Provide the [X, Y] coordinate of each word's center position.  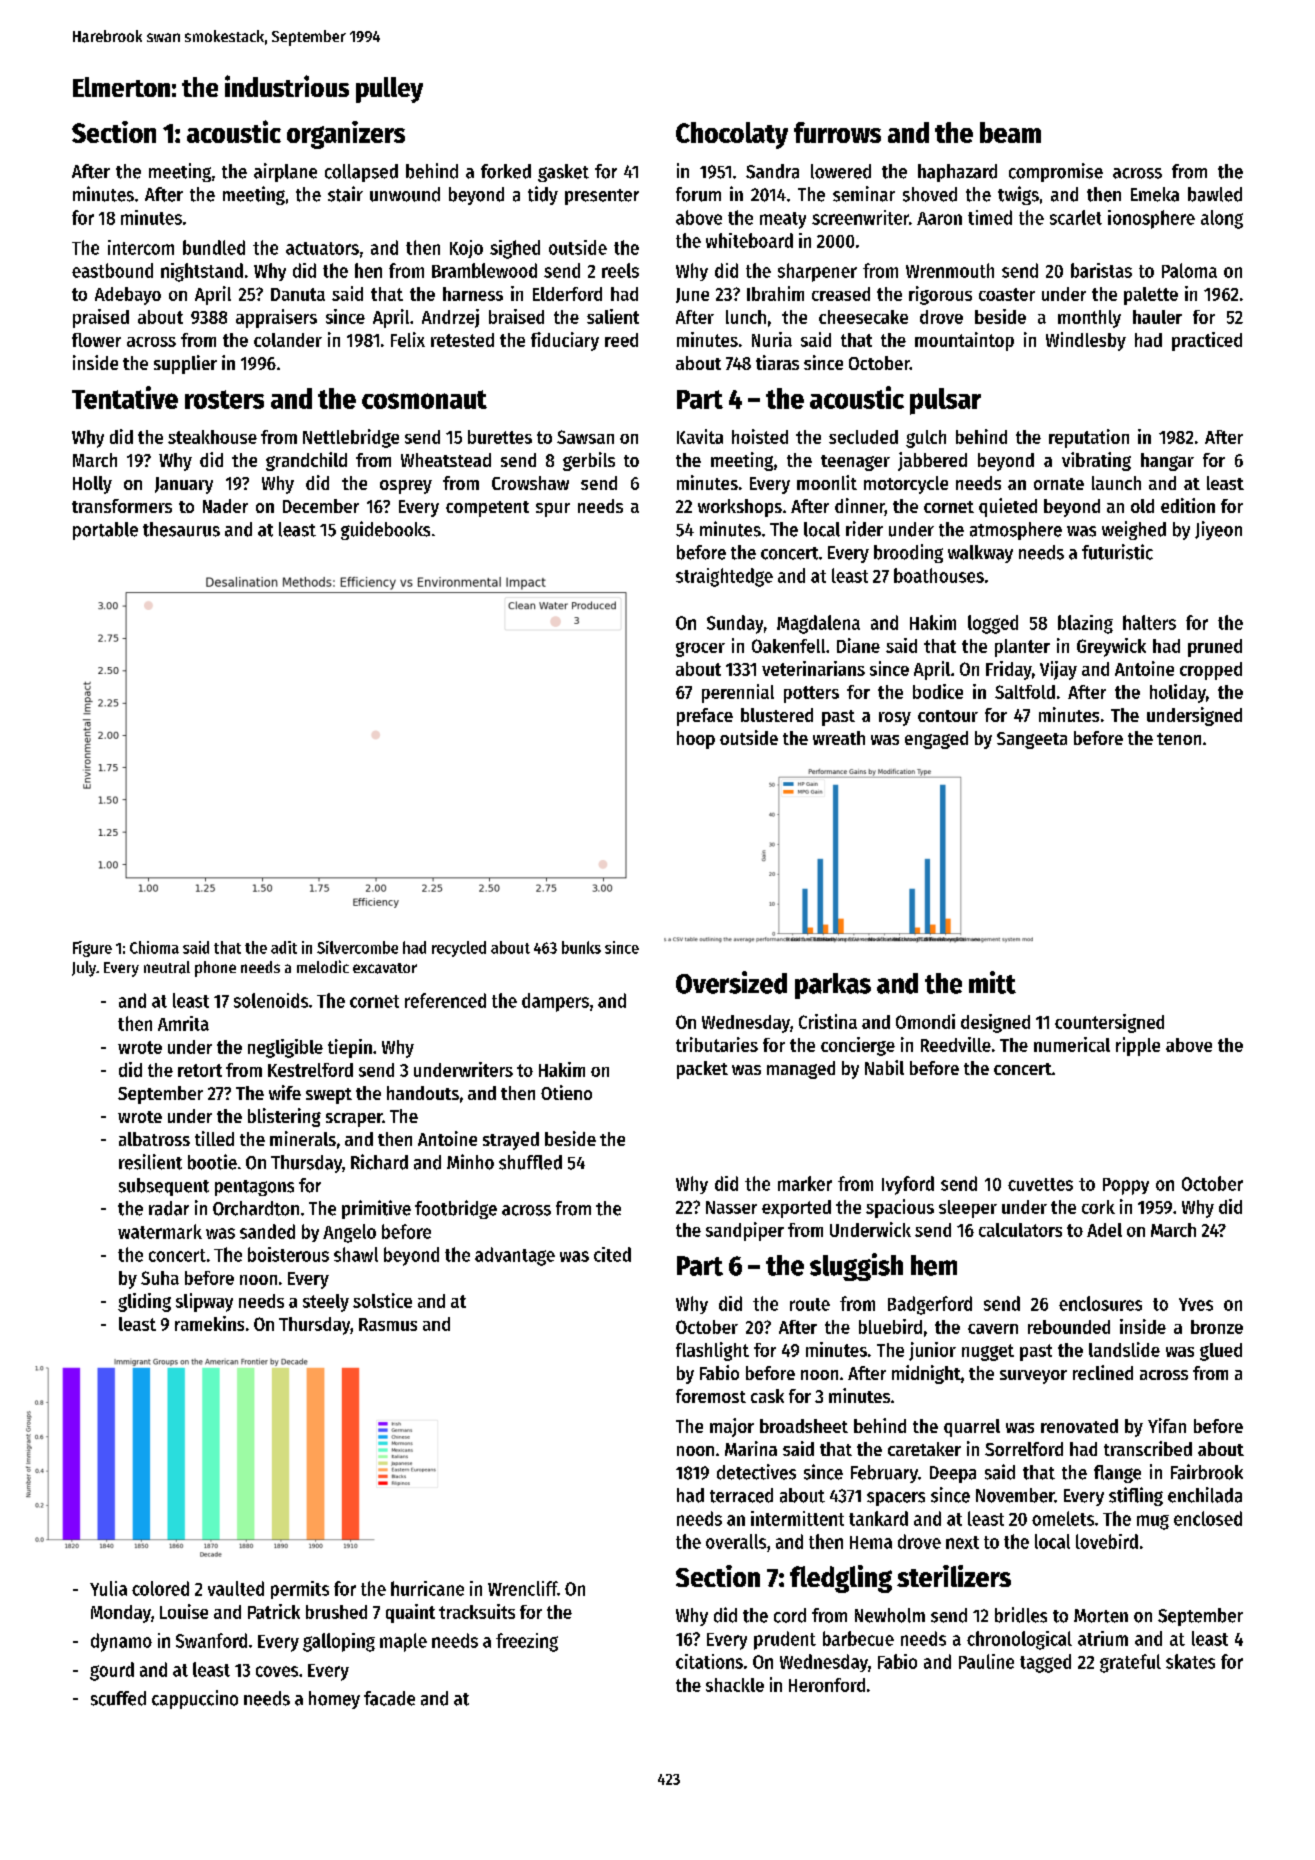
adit [284, 947]
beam [1010, 132]
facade [389, 1698]
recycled [459, 949]
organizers [346, 135]
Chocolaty [732, 135]
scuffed [118, 1698]
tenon [1179, 739]
